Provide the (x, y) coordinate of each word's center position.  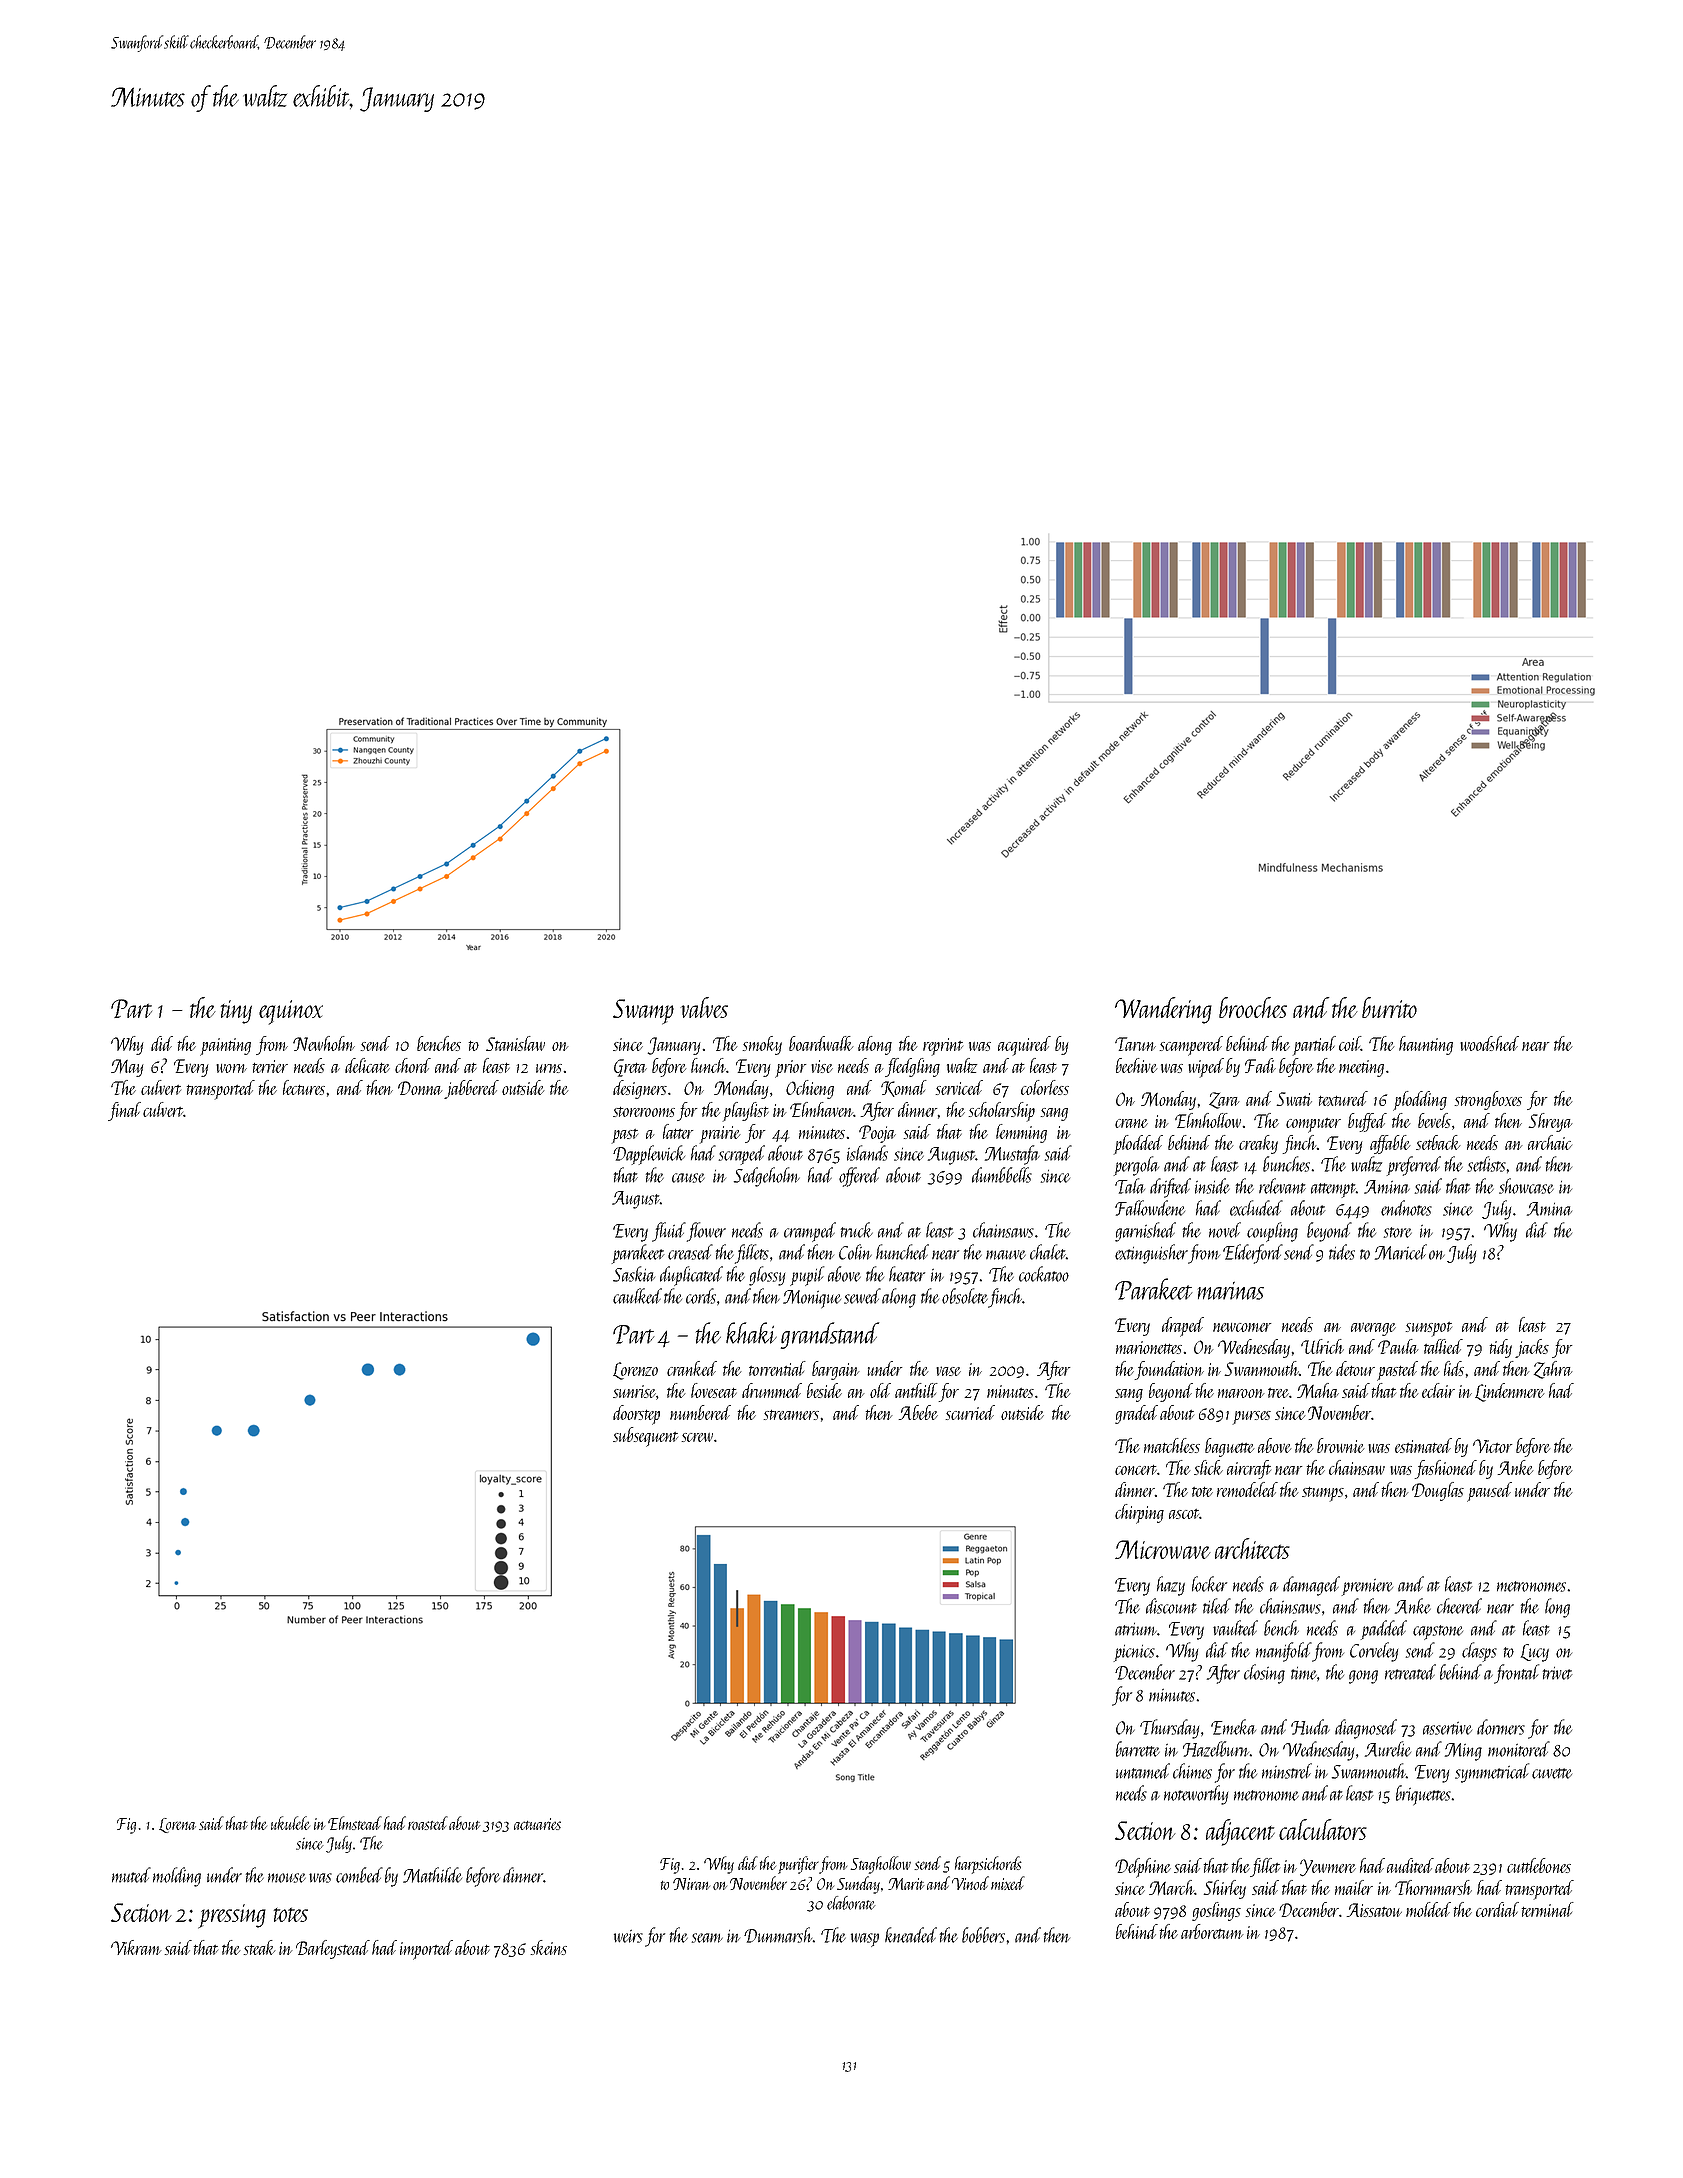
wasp (865, 1940)
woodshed (1489, 1043)
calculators (1323, 1829)
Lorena (177, 1825)
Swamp (643, 1012)
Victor (1492, 1446)
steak (259, 1947)
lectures (304, 1087)
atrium (1136, 1629)
